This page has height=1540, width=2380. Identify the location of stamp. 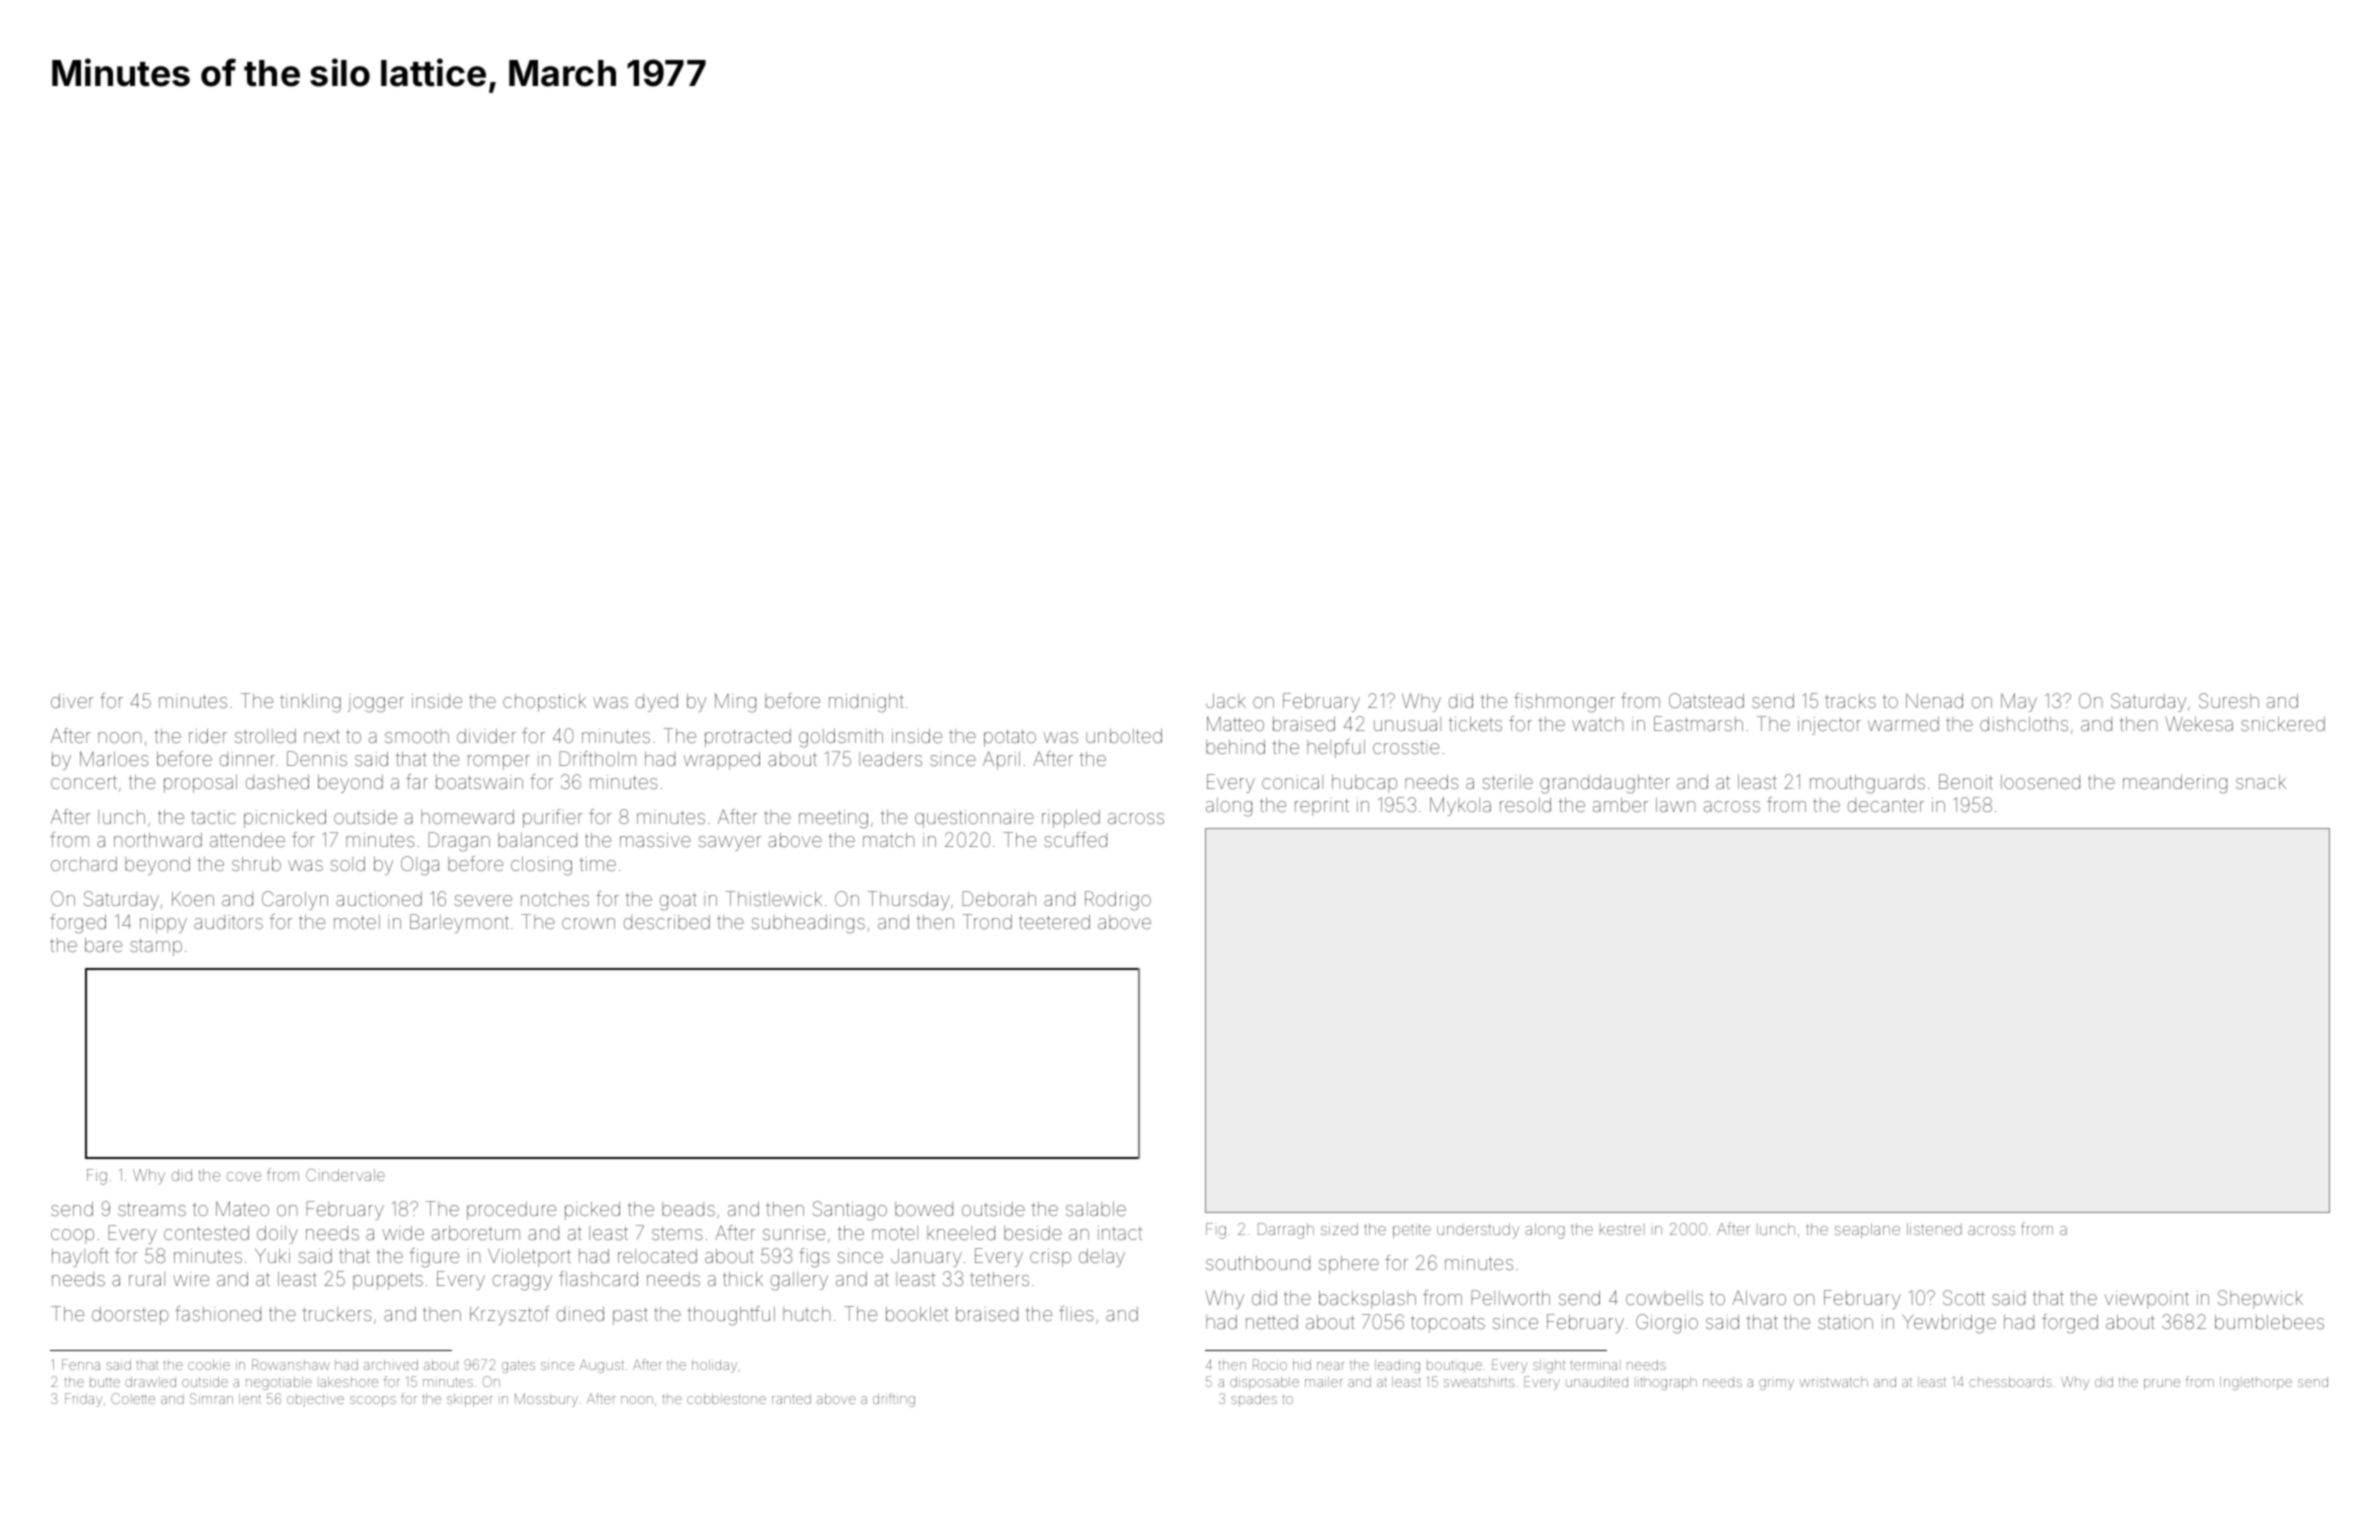
(156, 947).
